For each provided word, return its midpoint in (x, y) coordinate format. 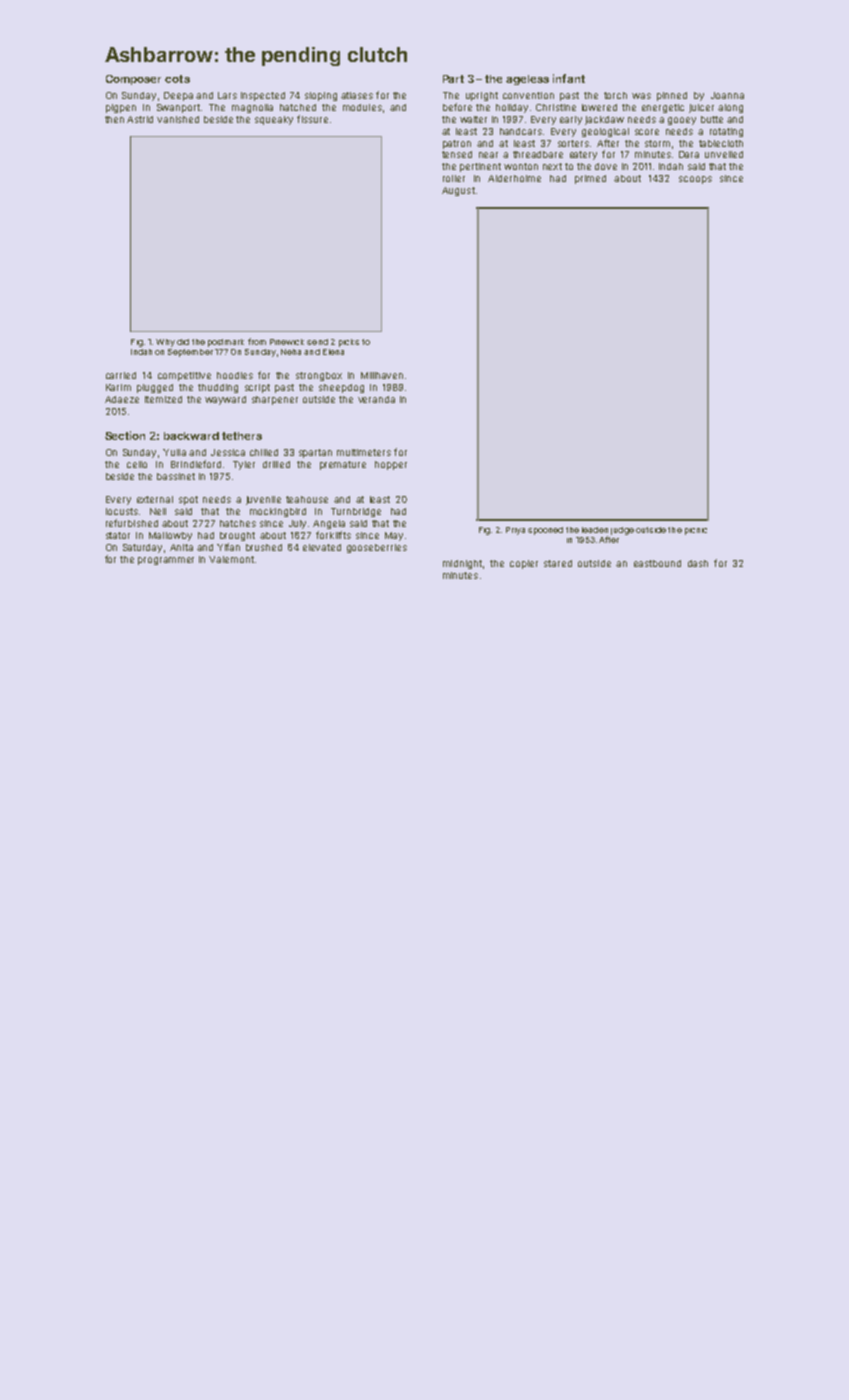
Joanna (727, 95)
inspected (263, 96)
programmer (166, 561)
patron (457, 144)
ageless (527, 80)
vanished (178, 119)
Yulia (174, 452)
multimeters (364, 452)
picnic (696, 531)
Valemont (231, 559)
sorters (573, 143)
